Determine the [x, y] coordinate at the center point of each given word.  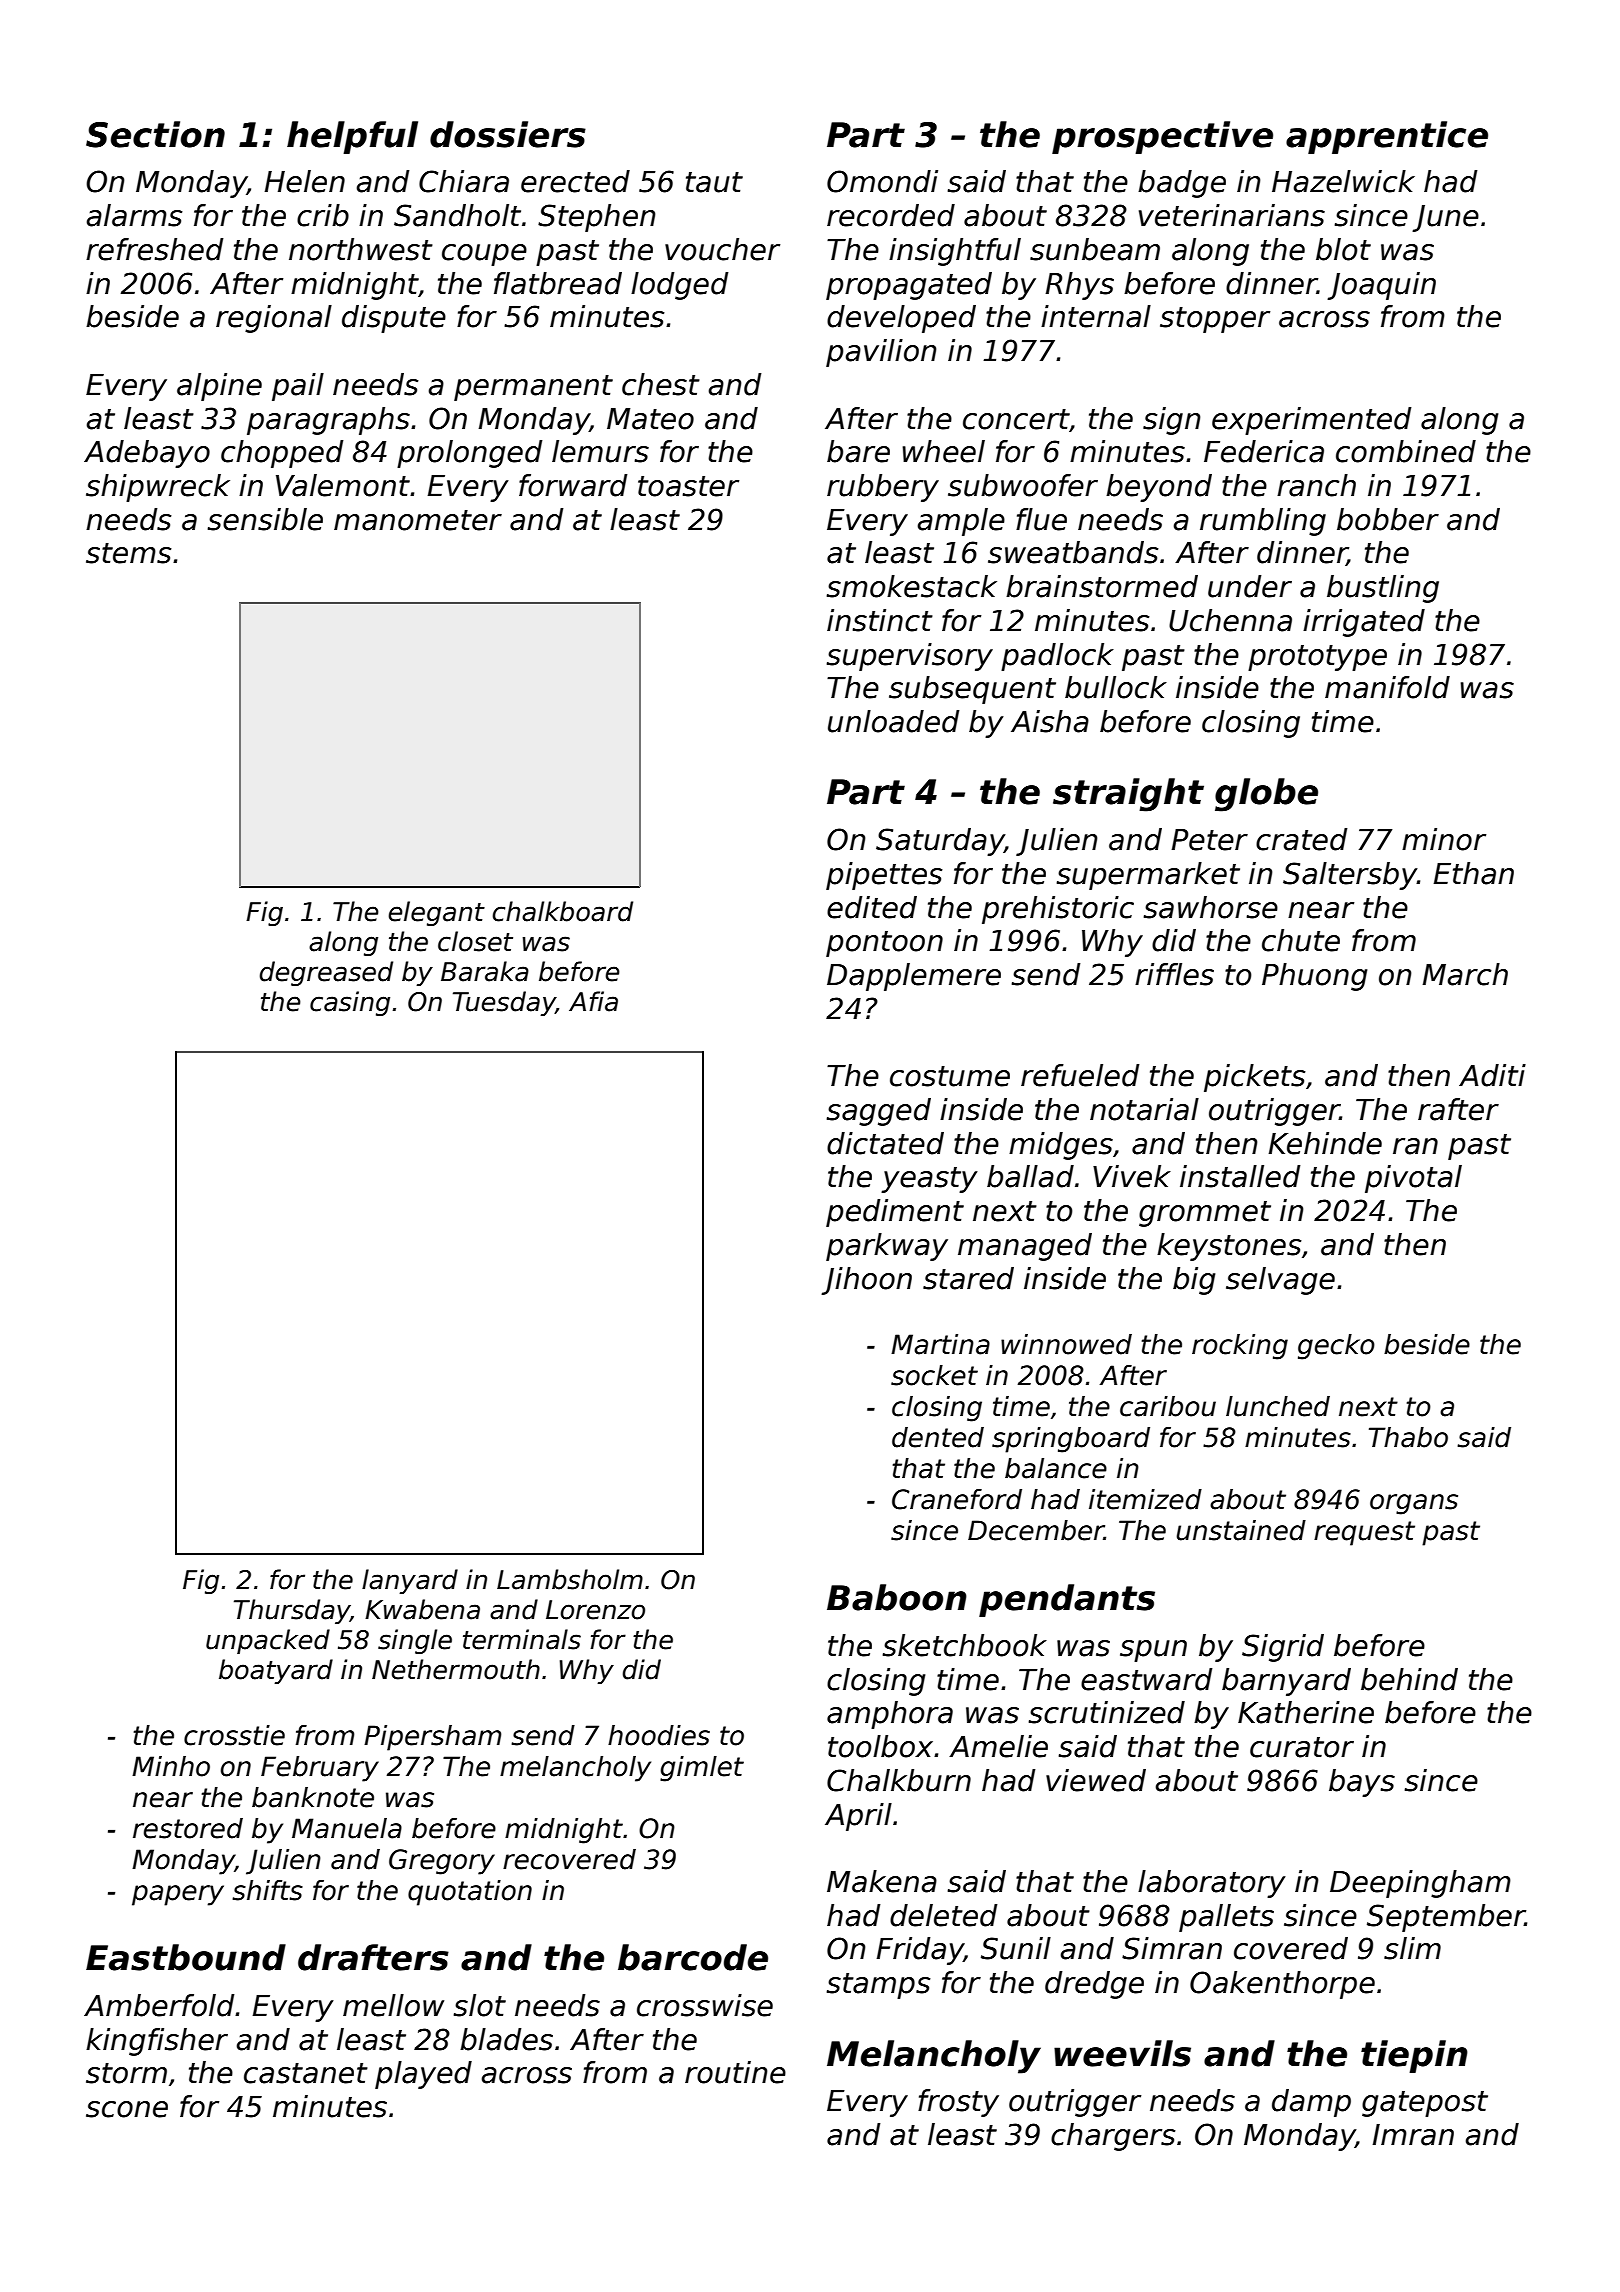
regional [274, 319]
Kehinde [1325, 1143]
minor [1444, 839]
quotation [470, 1893]
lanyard [410, 1581]
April [858, 1817]
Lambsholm [570, 1579]
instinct [880, 620]
